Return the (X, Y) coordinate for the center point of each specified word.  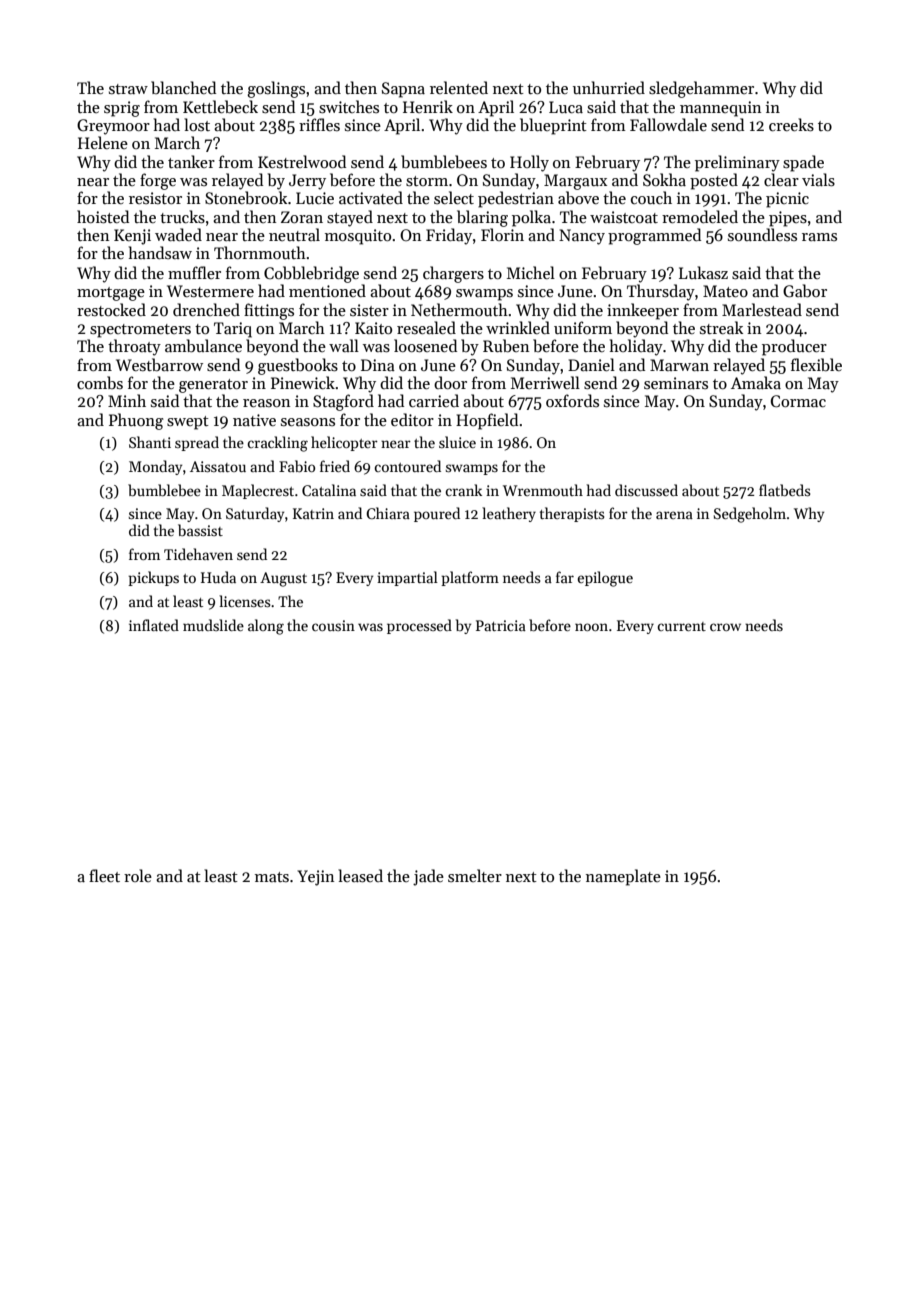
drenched (206, 309)
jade (428, 877)
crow (725, 627)
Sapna (403, 90)
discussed (646, 490)
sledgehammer (701, 89)
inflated (154, 625)
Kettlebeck (220, 107)
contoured (407, 466)
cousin (333, 625)
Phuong (136, 421)
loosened (425, 346)
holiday (636, 347)
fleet (104, 875)
